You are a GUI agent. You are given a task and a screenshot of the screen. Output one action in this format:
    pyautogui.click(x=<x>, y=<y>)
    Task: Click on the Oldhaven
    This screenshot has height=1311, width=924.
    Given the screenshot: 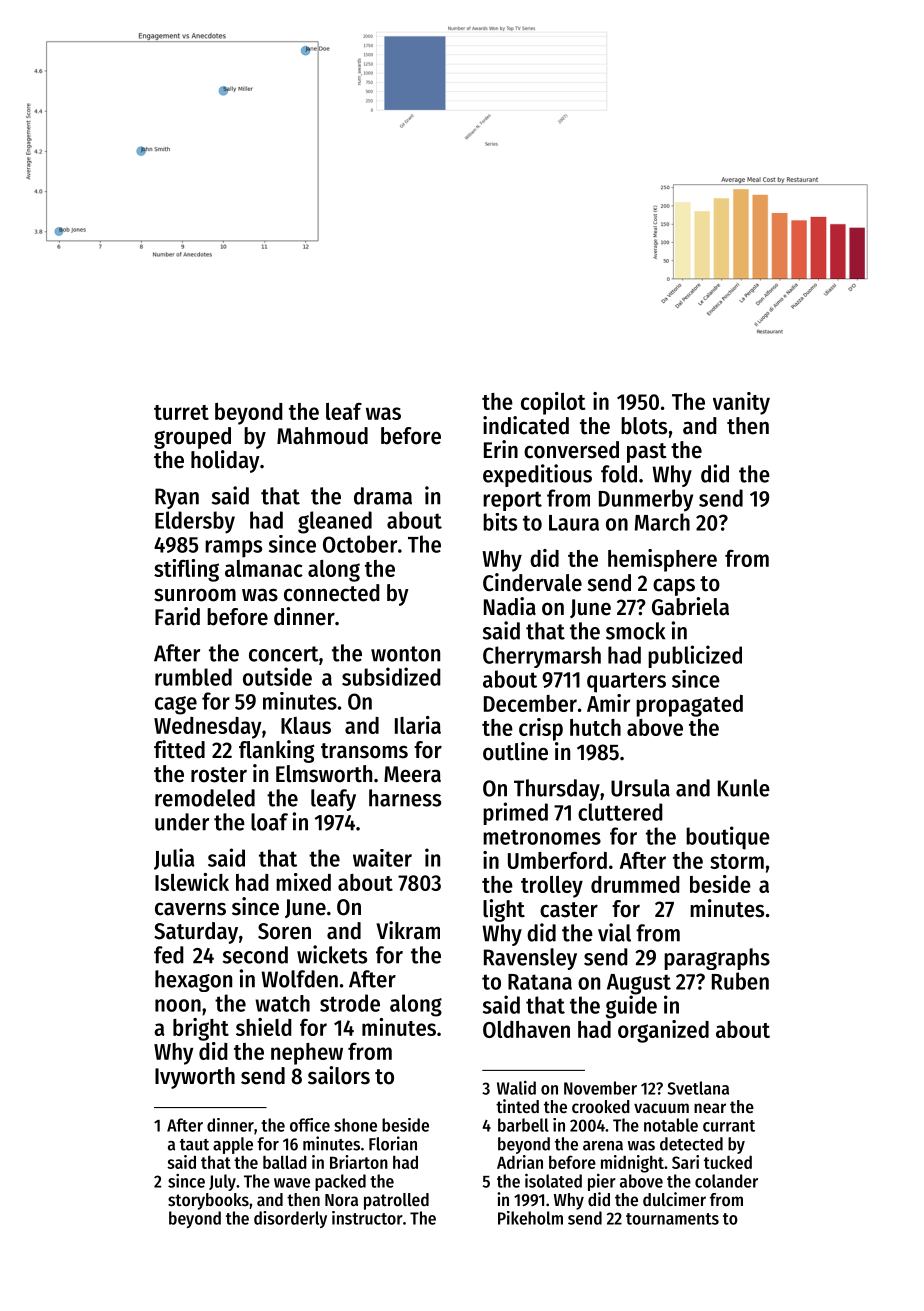 What is the action you would take?
    pyautogui.click(x=526, y=1029)
